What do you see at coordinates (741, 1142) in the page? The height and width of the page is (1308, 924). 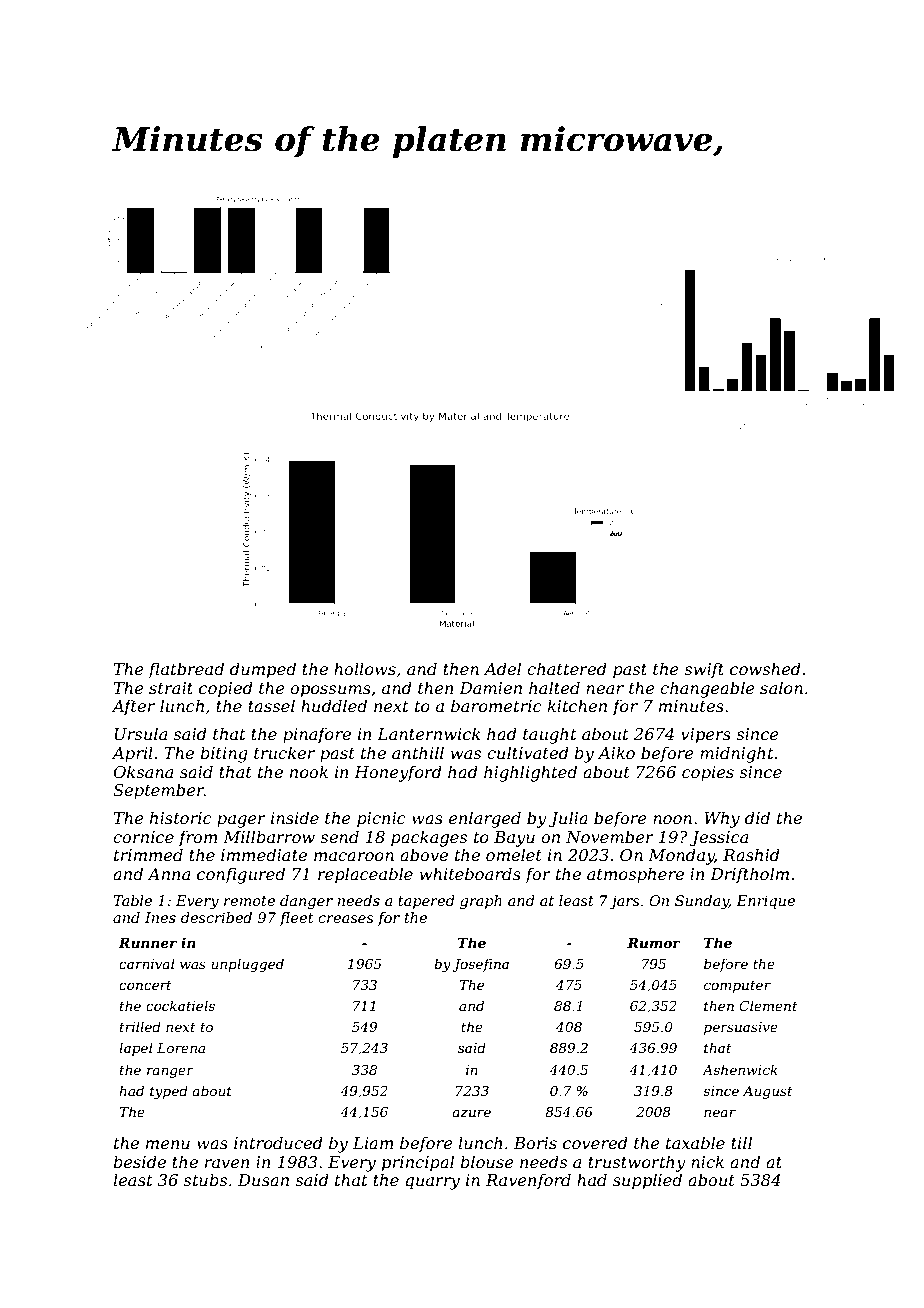 I see `till` at bounding box center [741, 1142].
